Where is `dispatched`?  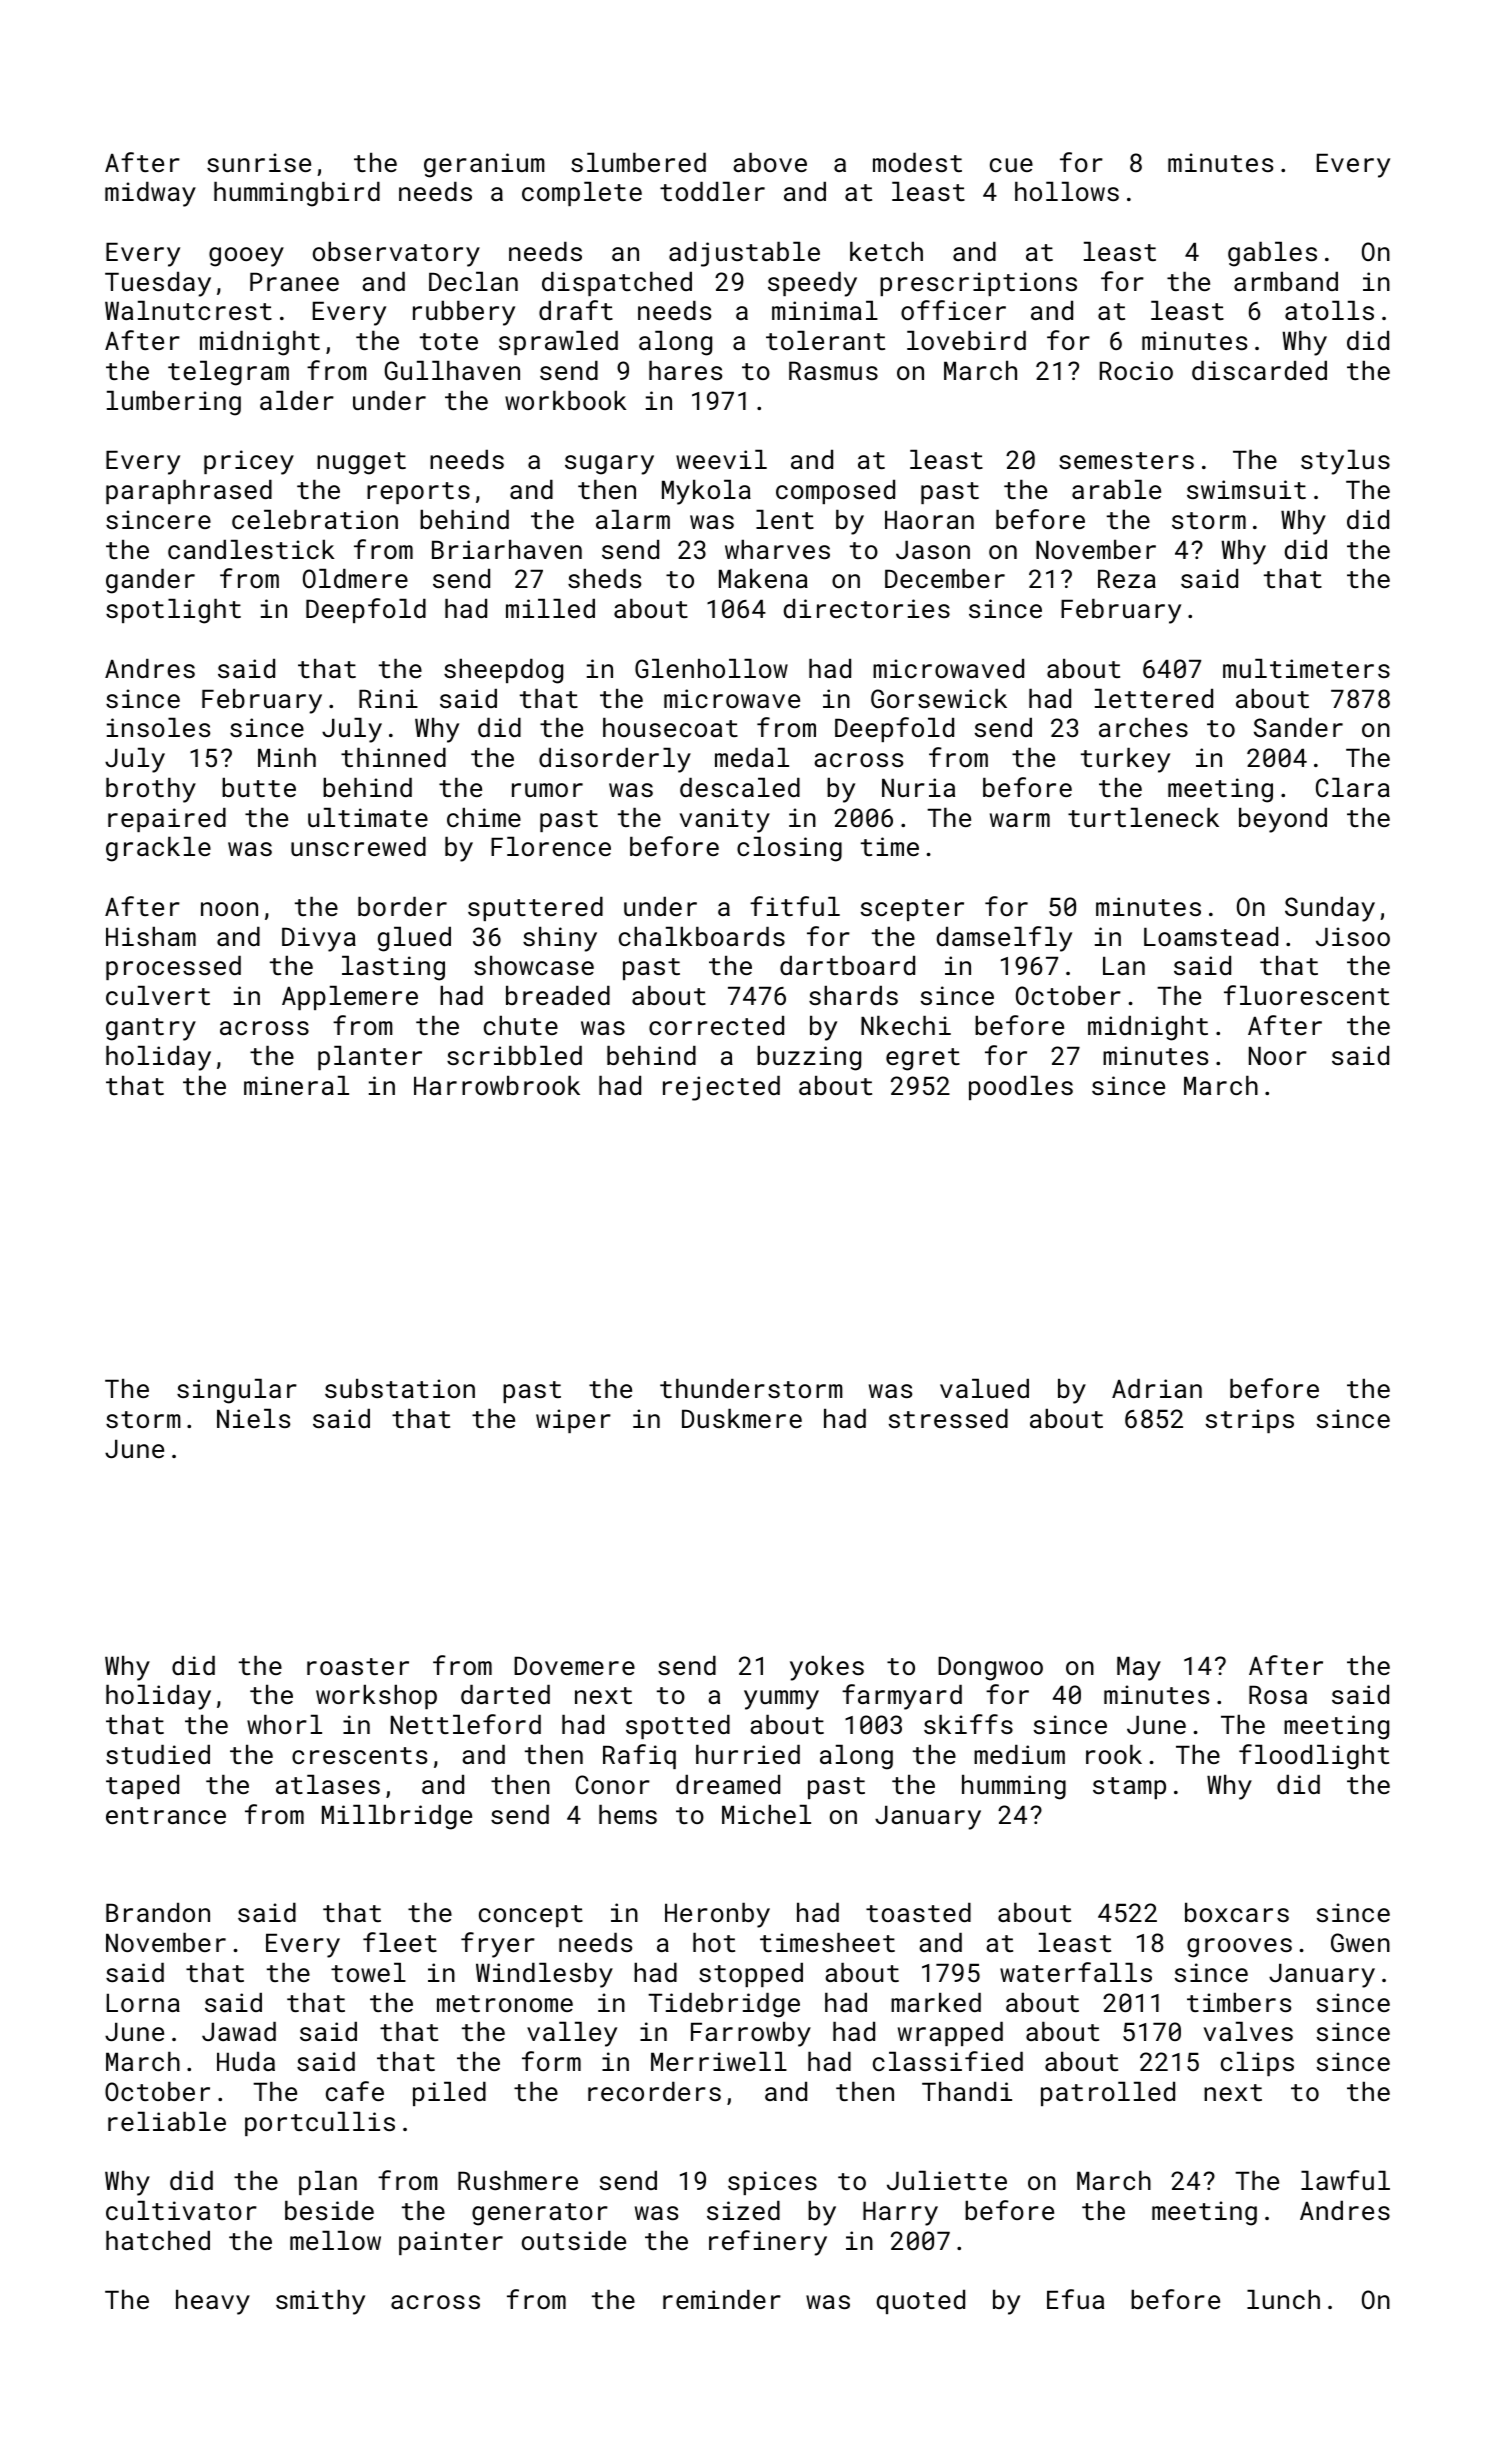 dispatched is located at coordinates (617, 284).
